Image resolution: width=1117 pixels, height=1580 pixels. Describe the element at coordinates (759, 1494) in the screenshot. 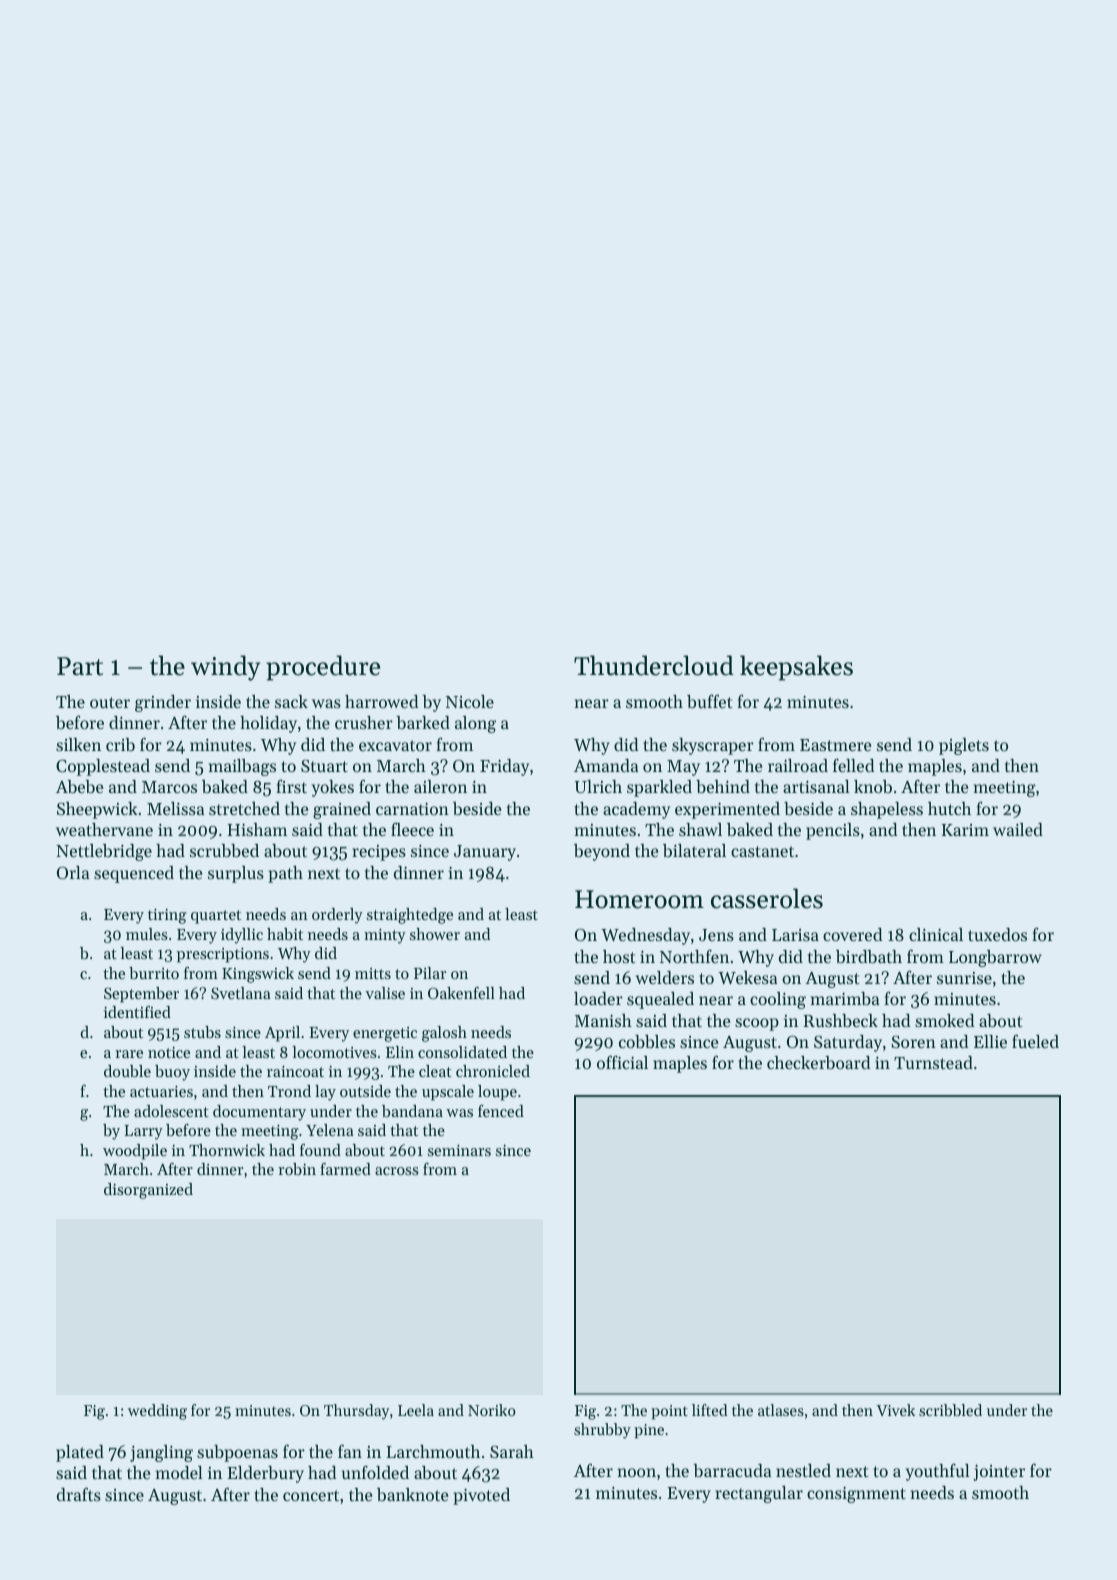

I see `rectangular` at that location.
